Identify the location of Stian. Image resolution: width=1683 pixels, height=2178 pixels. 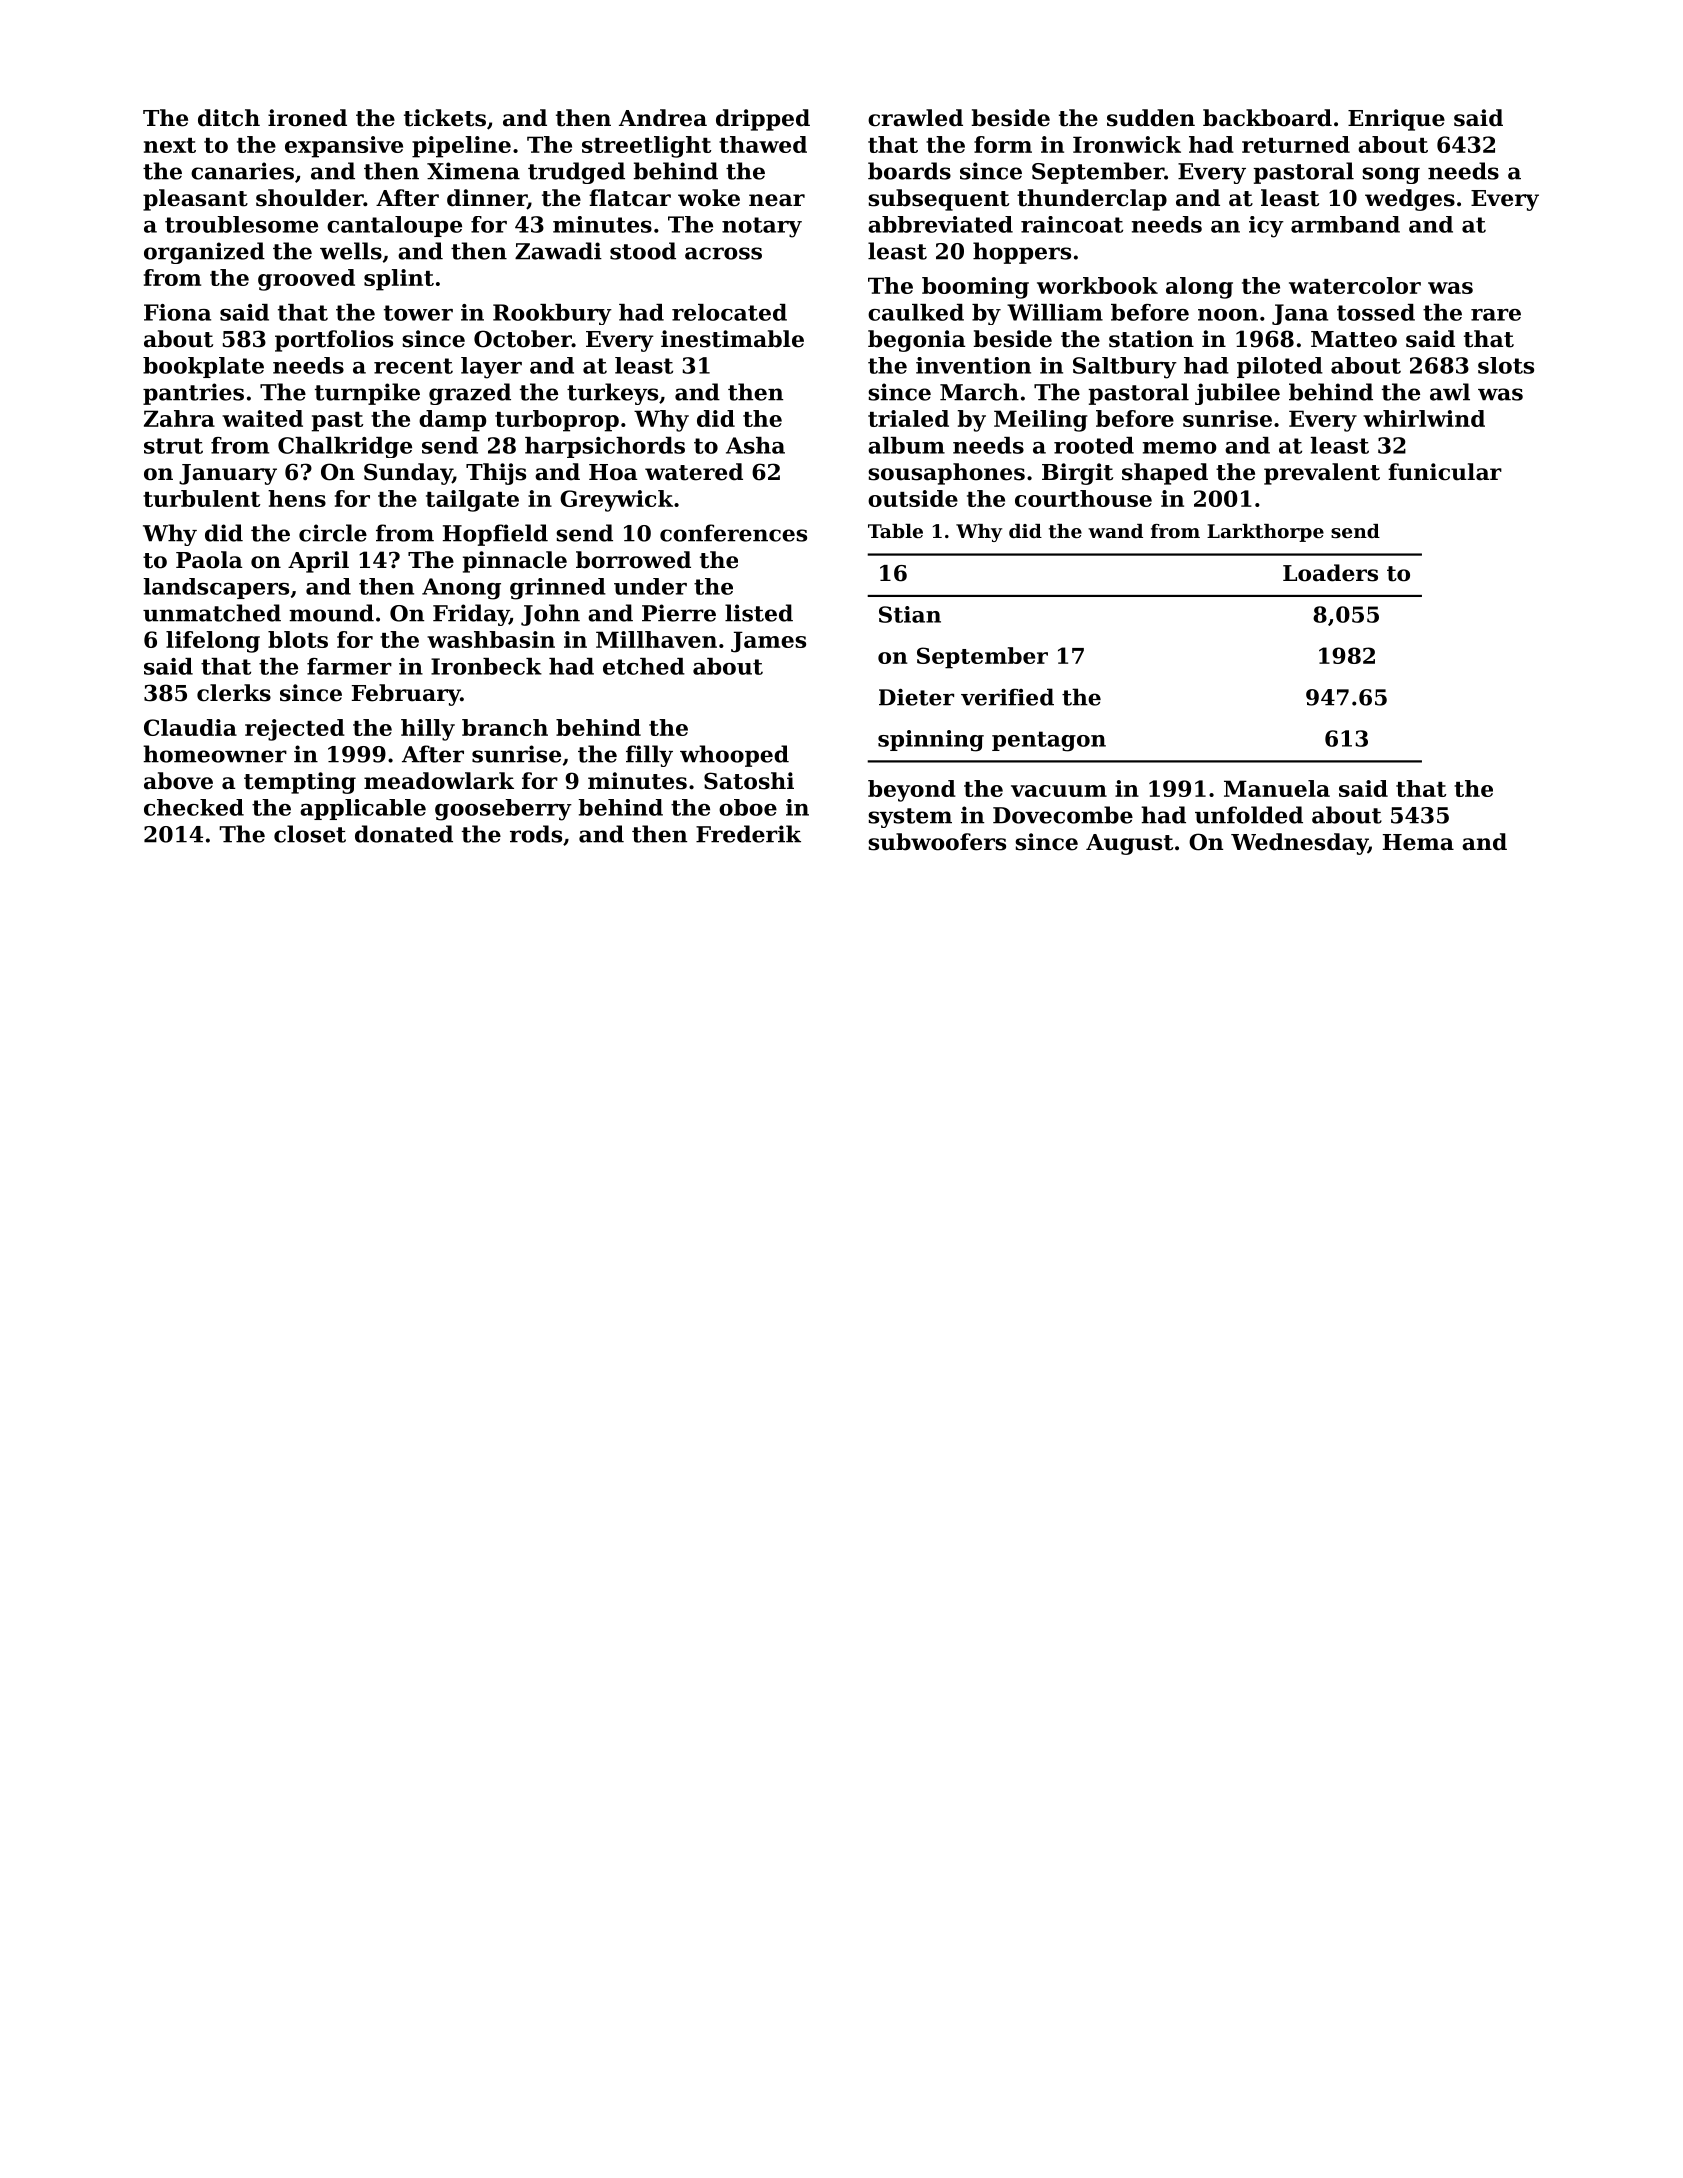
(910, 614).
